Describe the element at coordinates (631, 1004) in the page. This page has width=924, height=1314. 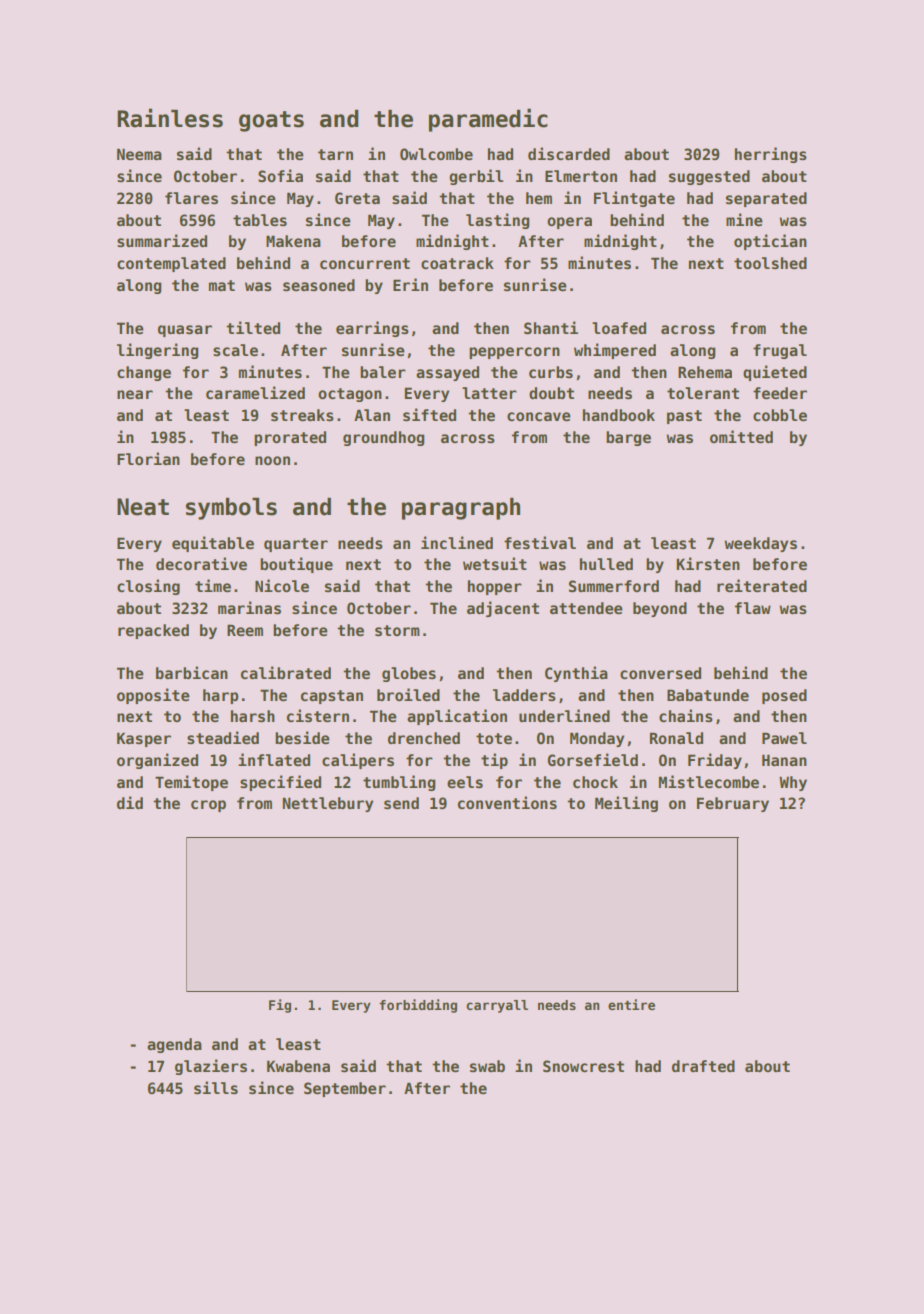
I see `entire` at that location.
